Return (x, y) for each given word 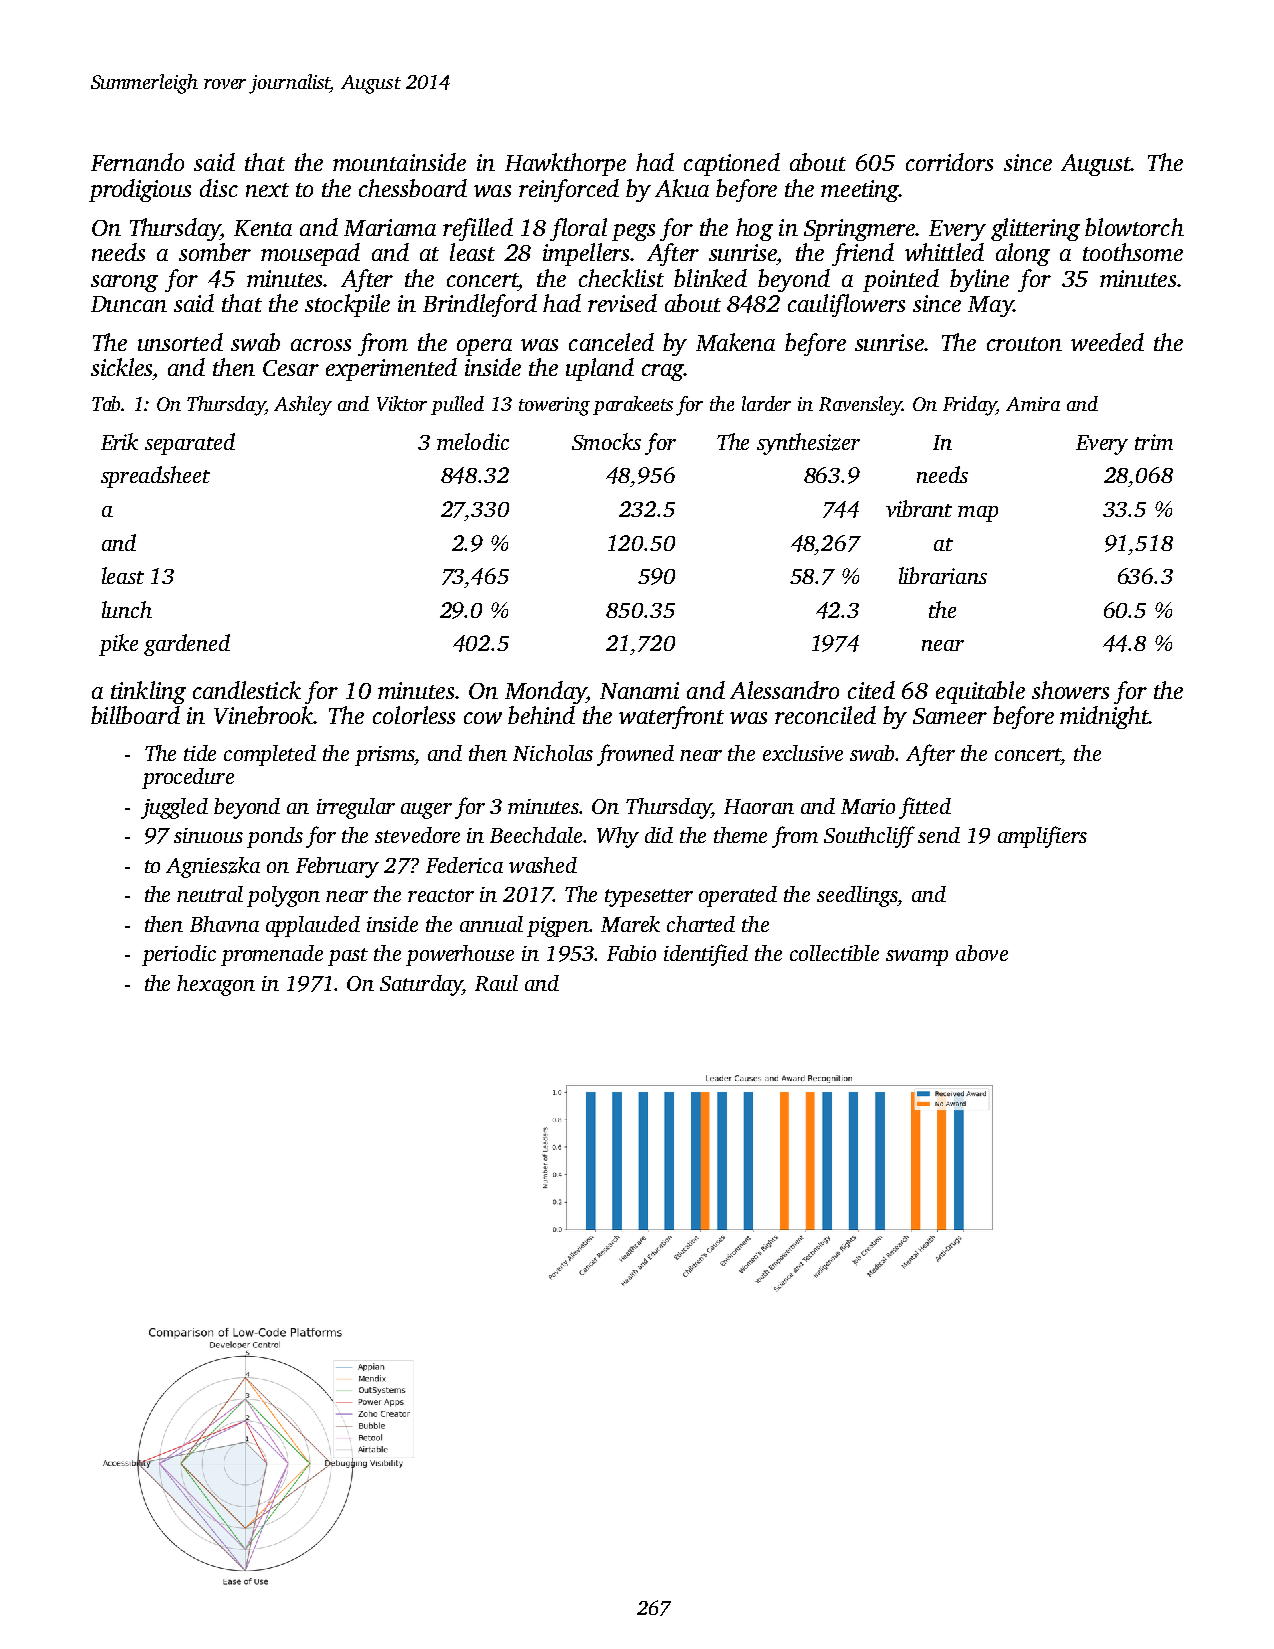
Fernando (137, 162)
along (1023, 254)
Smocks (606, 441)
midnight (1104, 717)
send (939, 835)
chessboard (413, 188)
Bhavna (224, 924)
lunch (127, 609)
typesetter (649, 898)
